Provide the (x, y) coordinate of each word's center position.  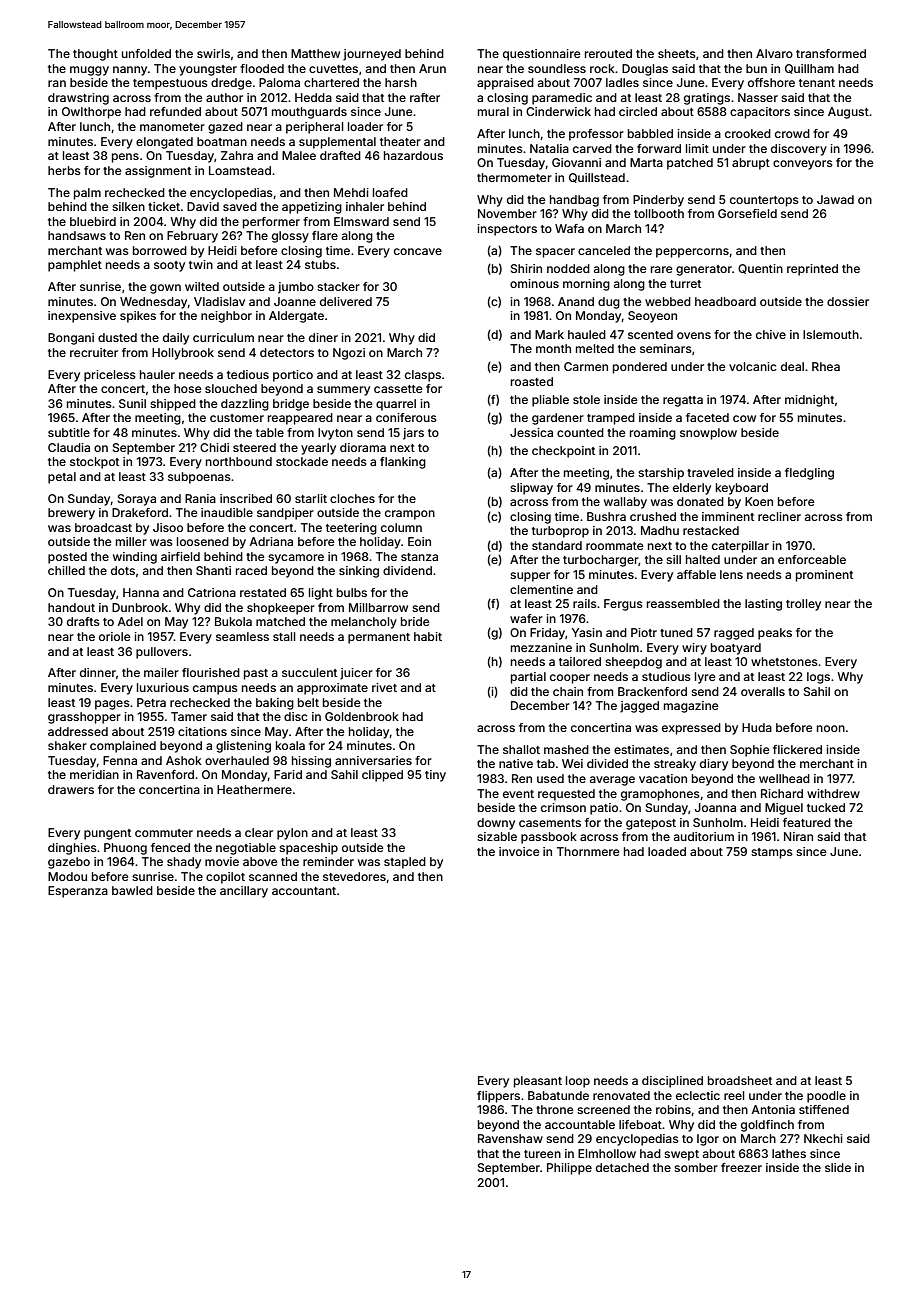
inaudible (227, 512)
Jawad (835, 199)
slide (838, 1167)
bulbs (352, 592)
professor (596, 135)
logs (818, 678)
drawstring (78, 99)
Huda (757, 727)
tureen (542, 1154)
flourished (211, 672)
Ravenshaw (510, 1138)
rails (585, 603)
